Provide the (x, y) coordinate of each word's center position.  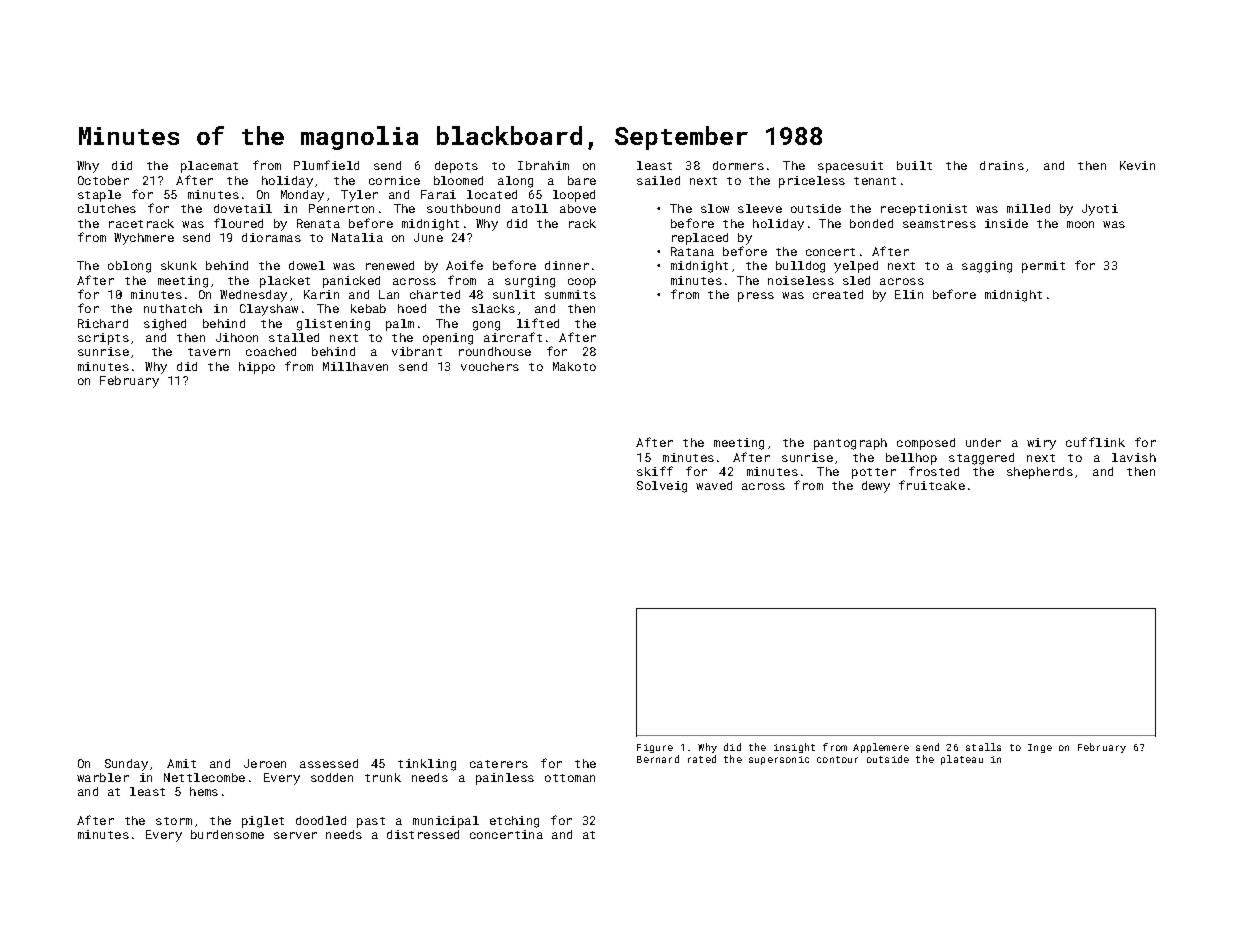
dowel (307, 265)
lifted (538, 323)
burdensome (227, 834)
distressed (423, 834)
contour (837, 759)
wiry (1041, 444)
